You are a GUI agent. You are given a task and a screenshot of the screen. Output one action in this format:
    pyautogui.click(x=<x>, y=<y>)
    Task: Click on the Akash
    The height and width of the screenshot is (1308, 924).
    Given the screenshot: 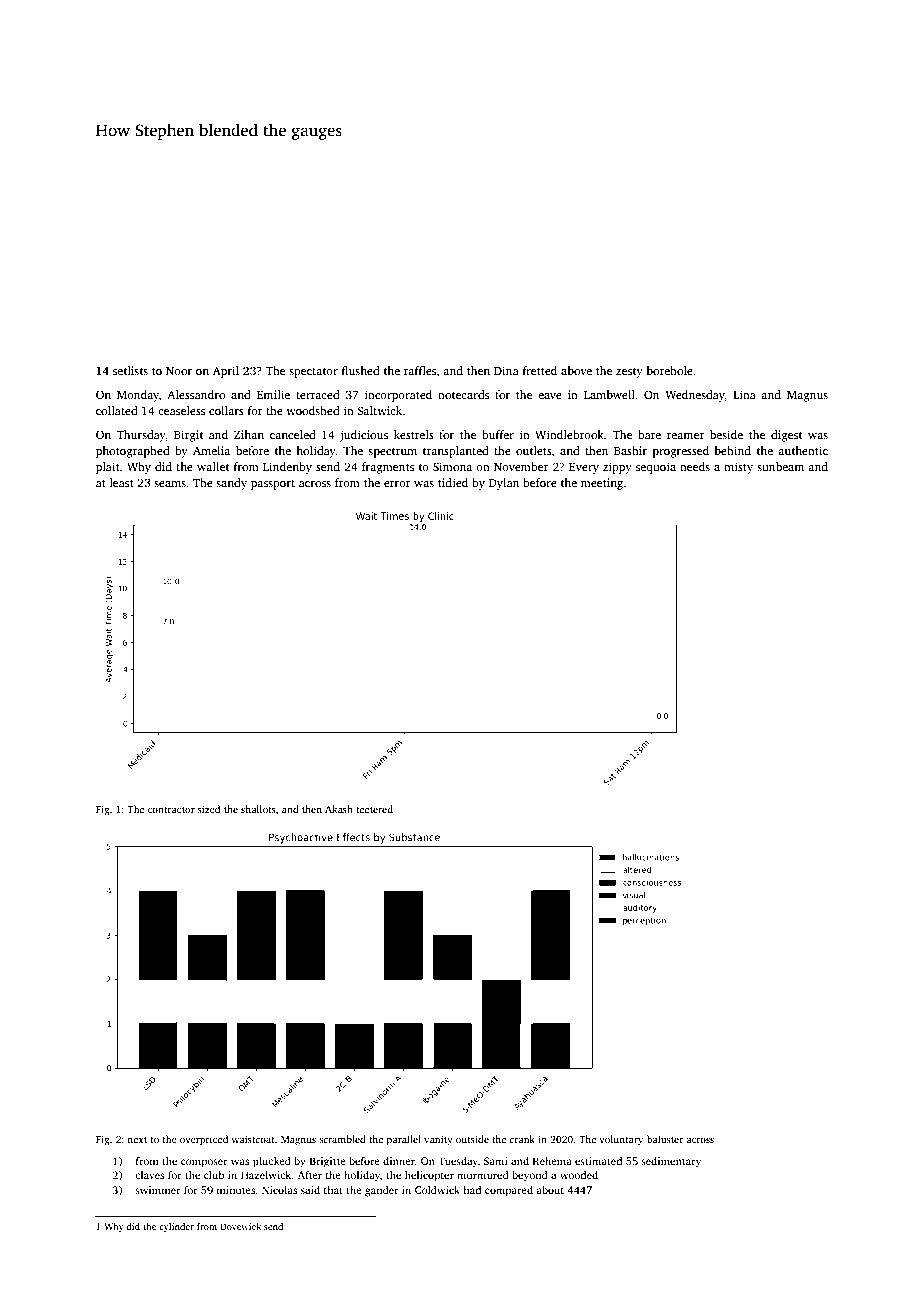 What is the action you would take?
    pyautogui.click(x=339, y=809)
